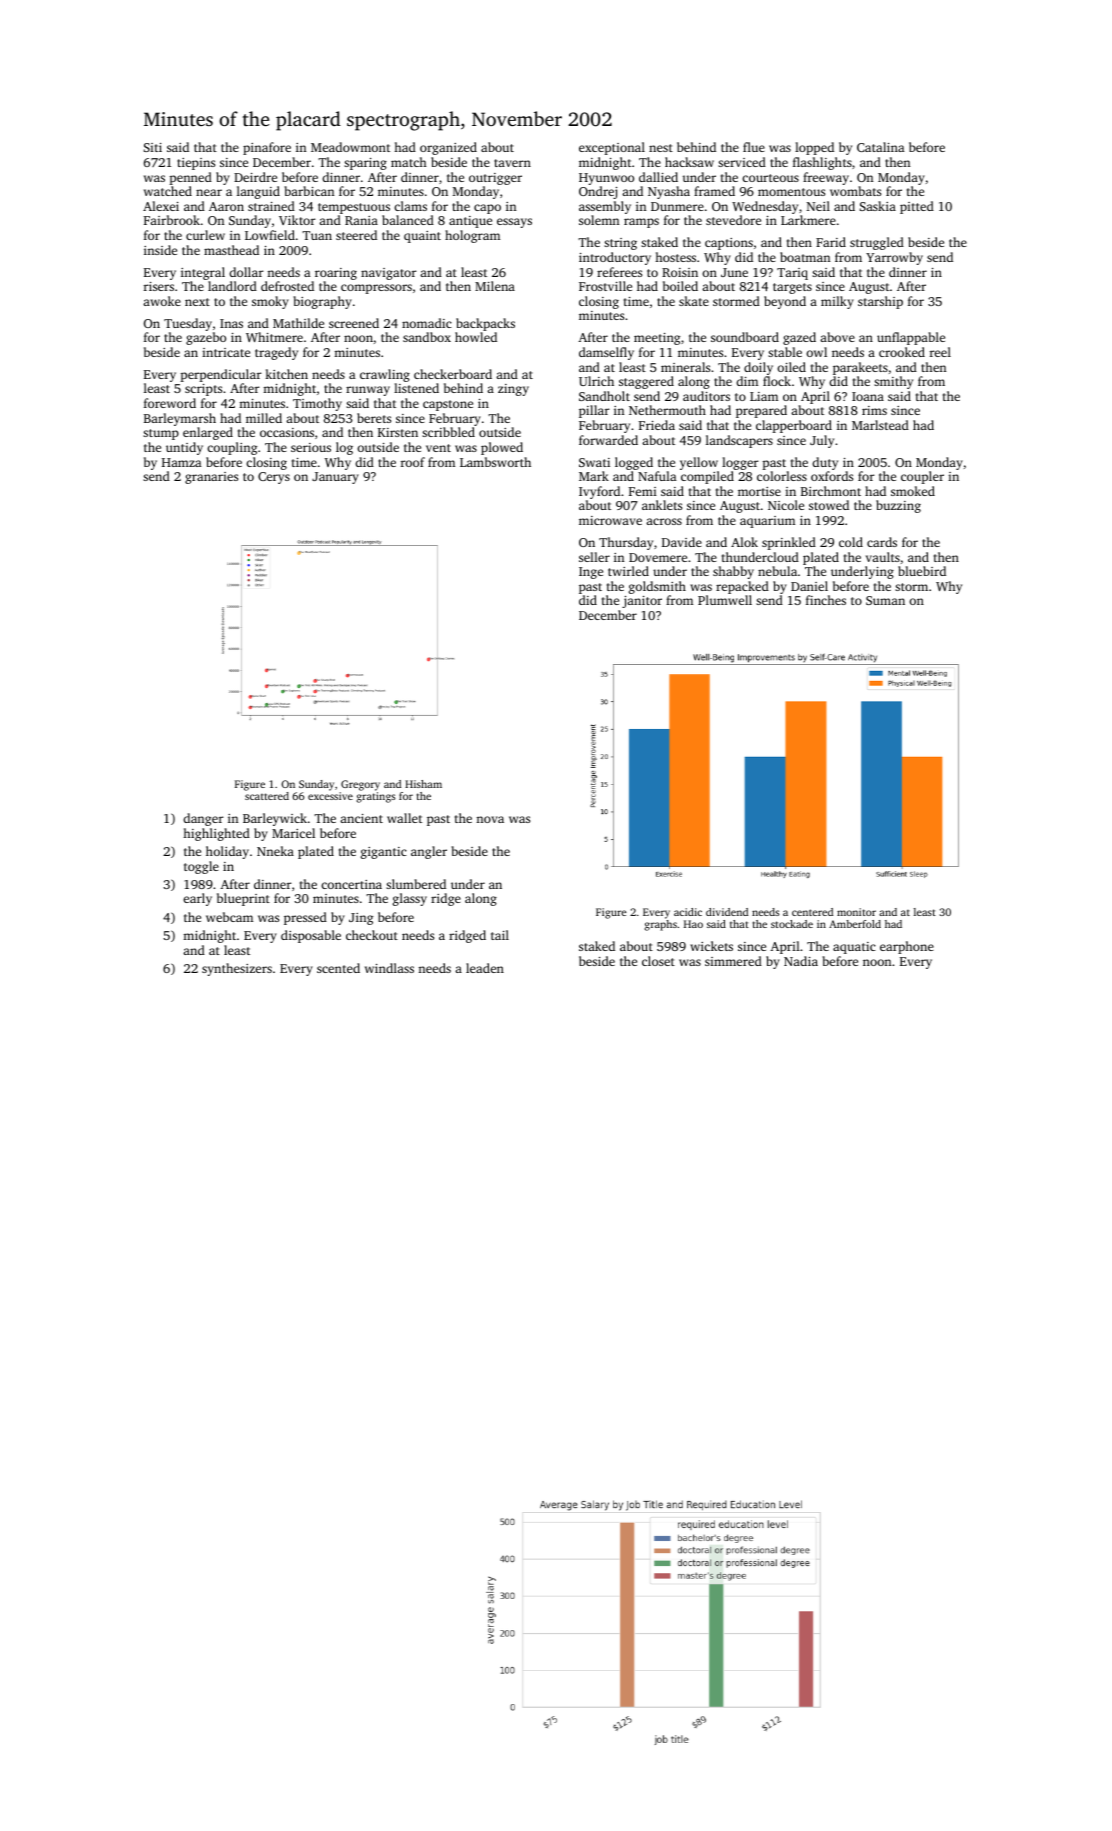 The width and height of the screenshot is (1112, 1831). I want to click on Catalina, so click(881, 147).
